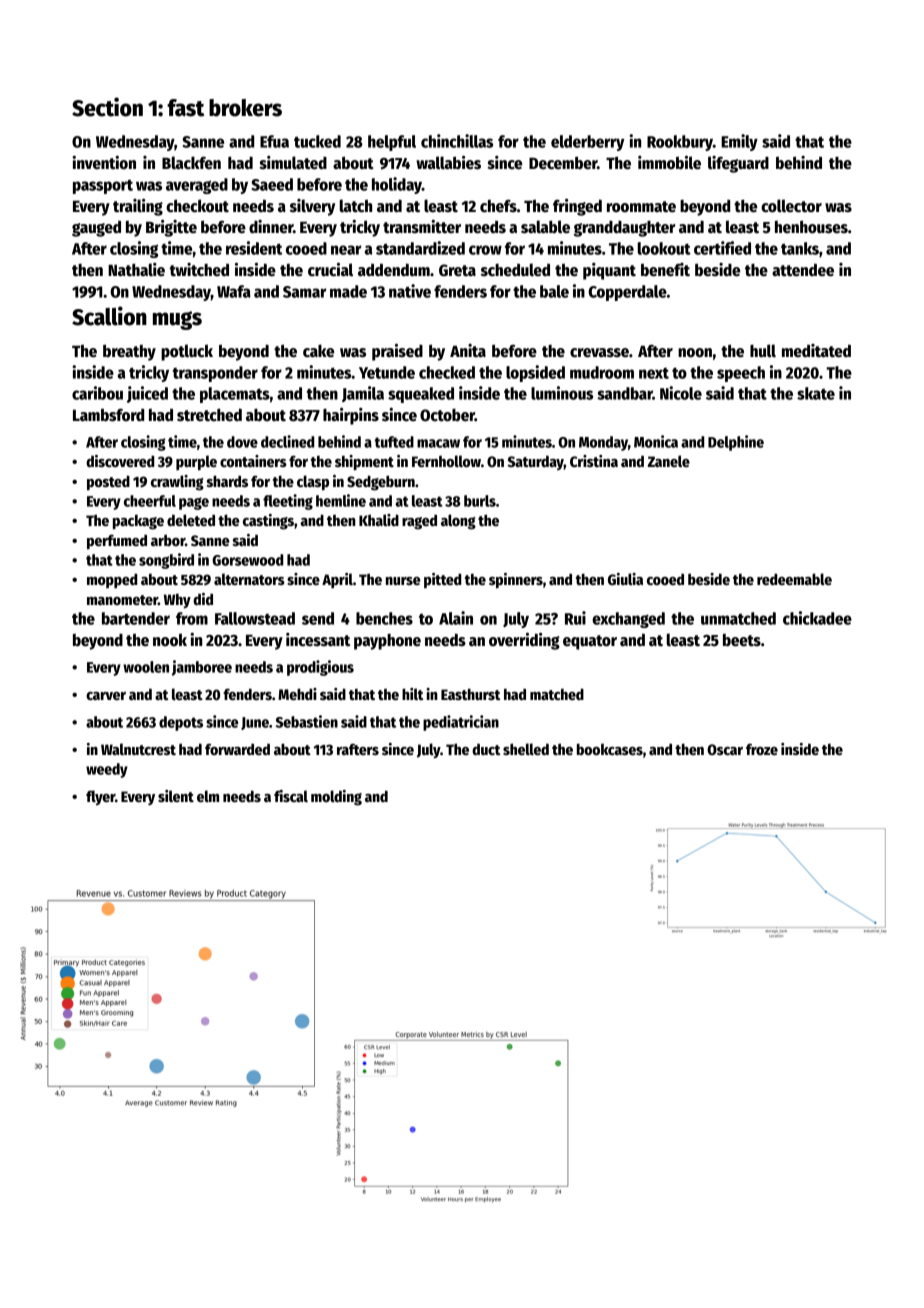 The height and width of the screenshot is (1308, 924). I want to click on attendee, so click(803, 270).
